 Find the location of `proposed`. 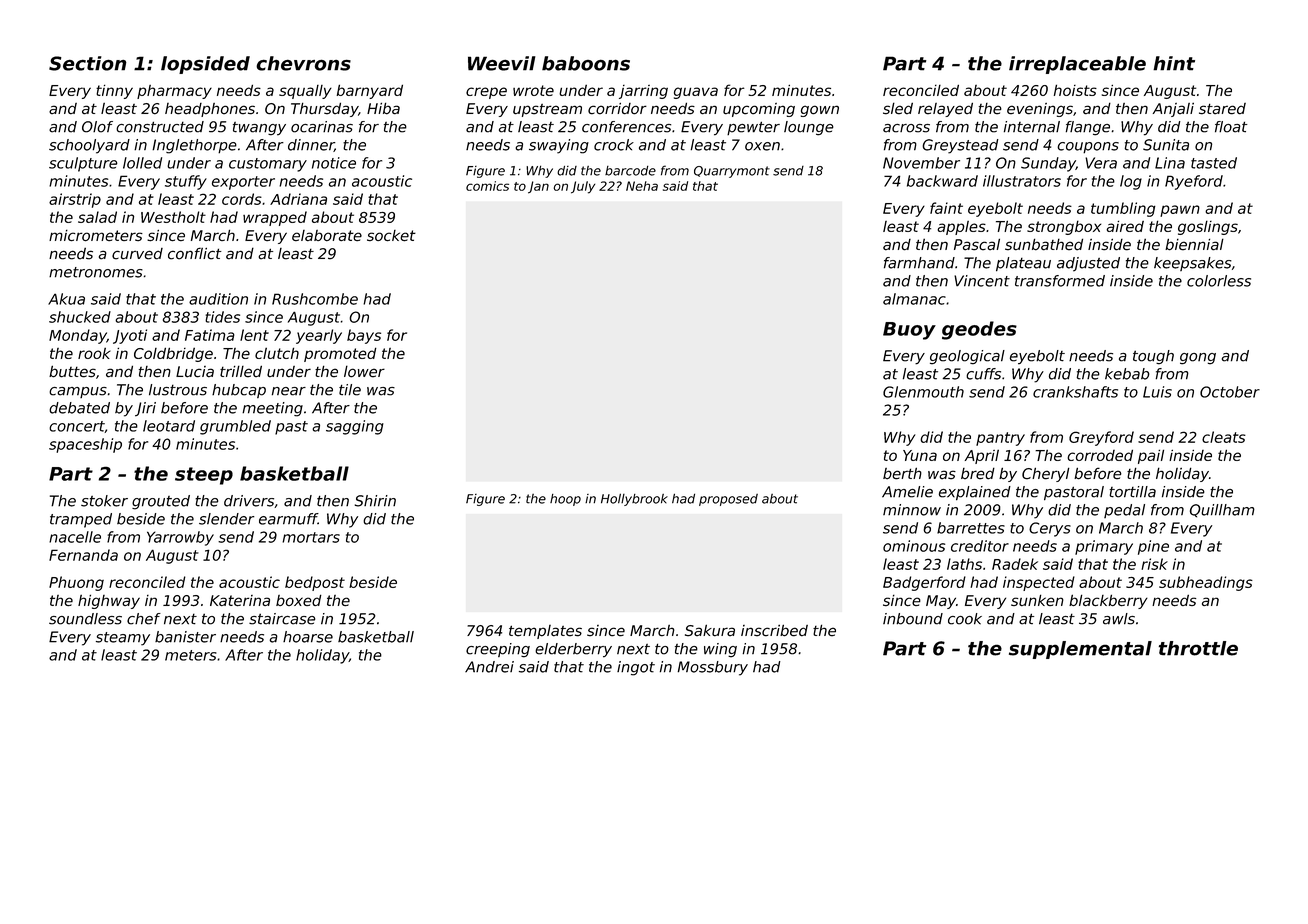

proposed is located at coordinates (728, 500).
